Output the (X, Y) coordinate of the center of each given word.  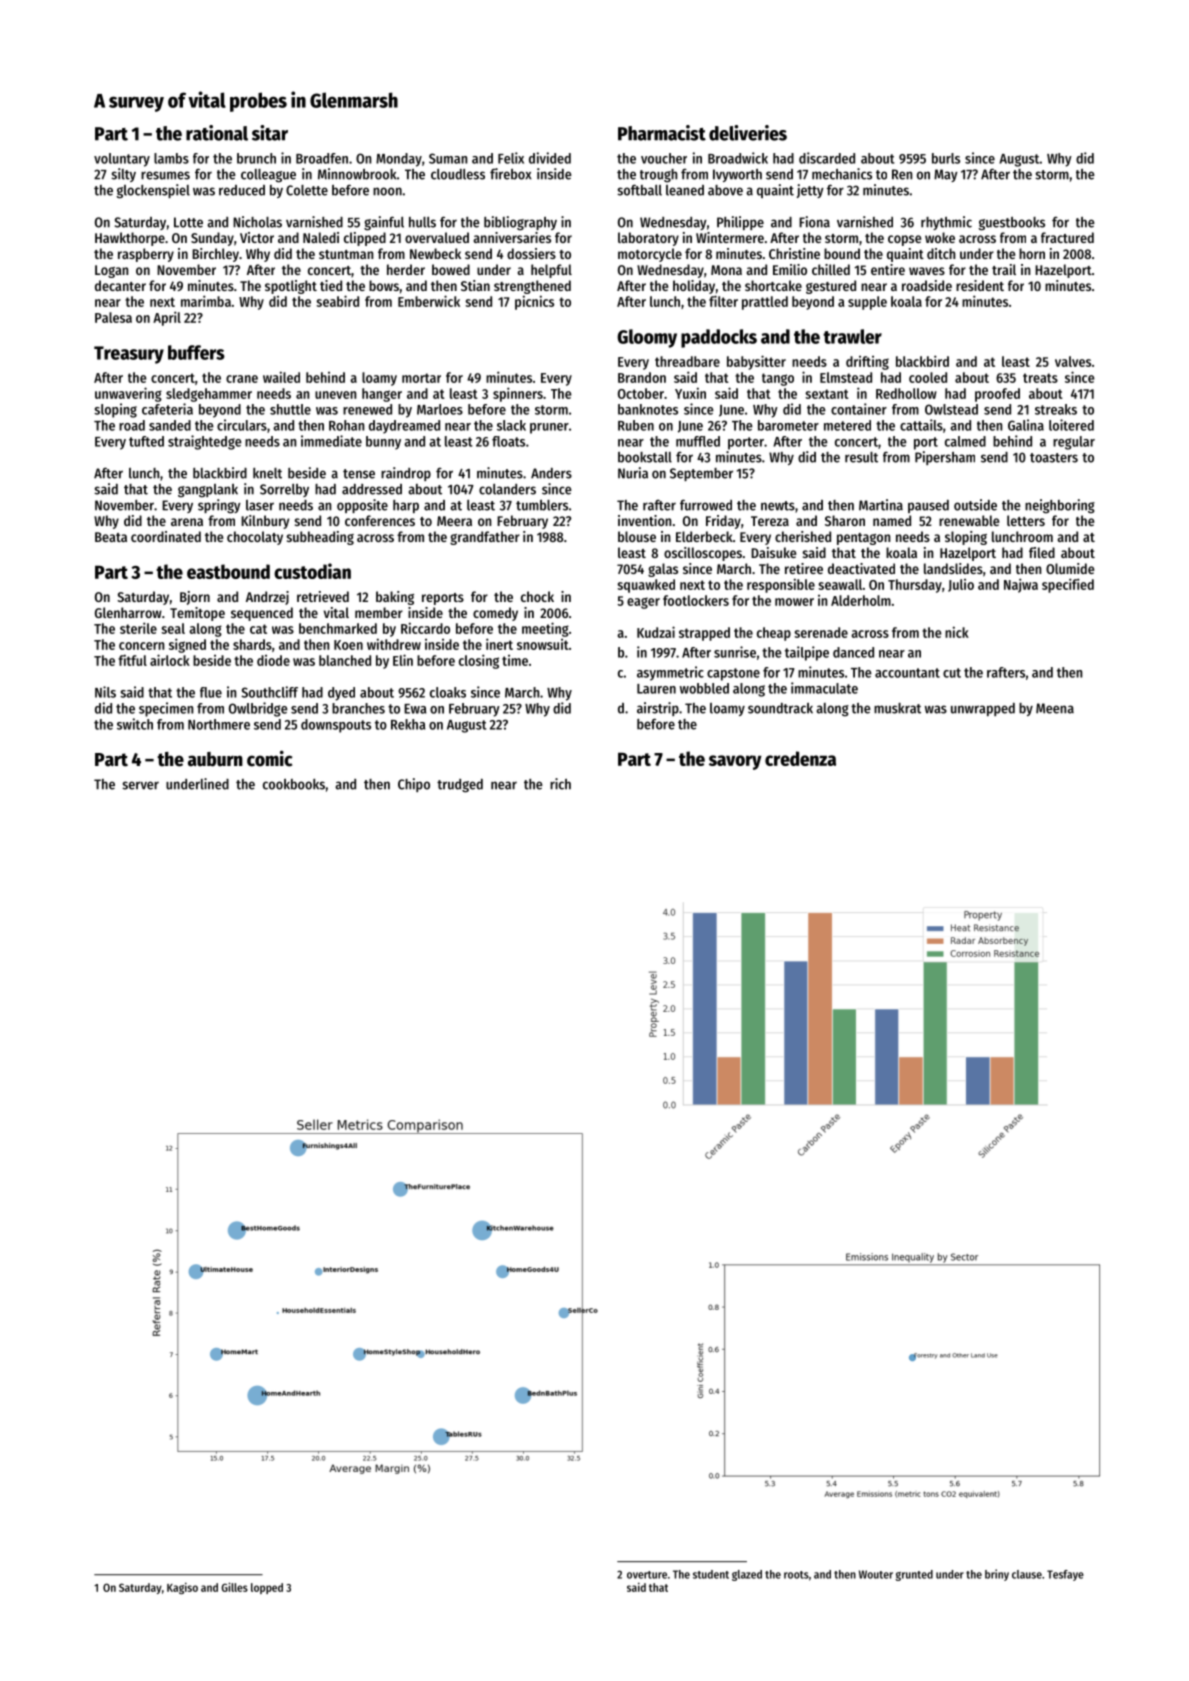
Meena (1055, 708)
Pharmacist (662, 133)
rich (560, 784)
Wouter (876, 1574)
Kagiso (182, 1588)
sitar (270, 133)
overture (647, 1575)
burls (946, 158)
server (140, 785)
